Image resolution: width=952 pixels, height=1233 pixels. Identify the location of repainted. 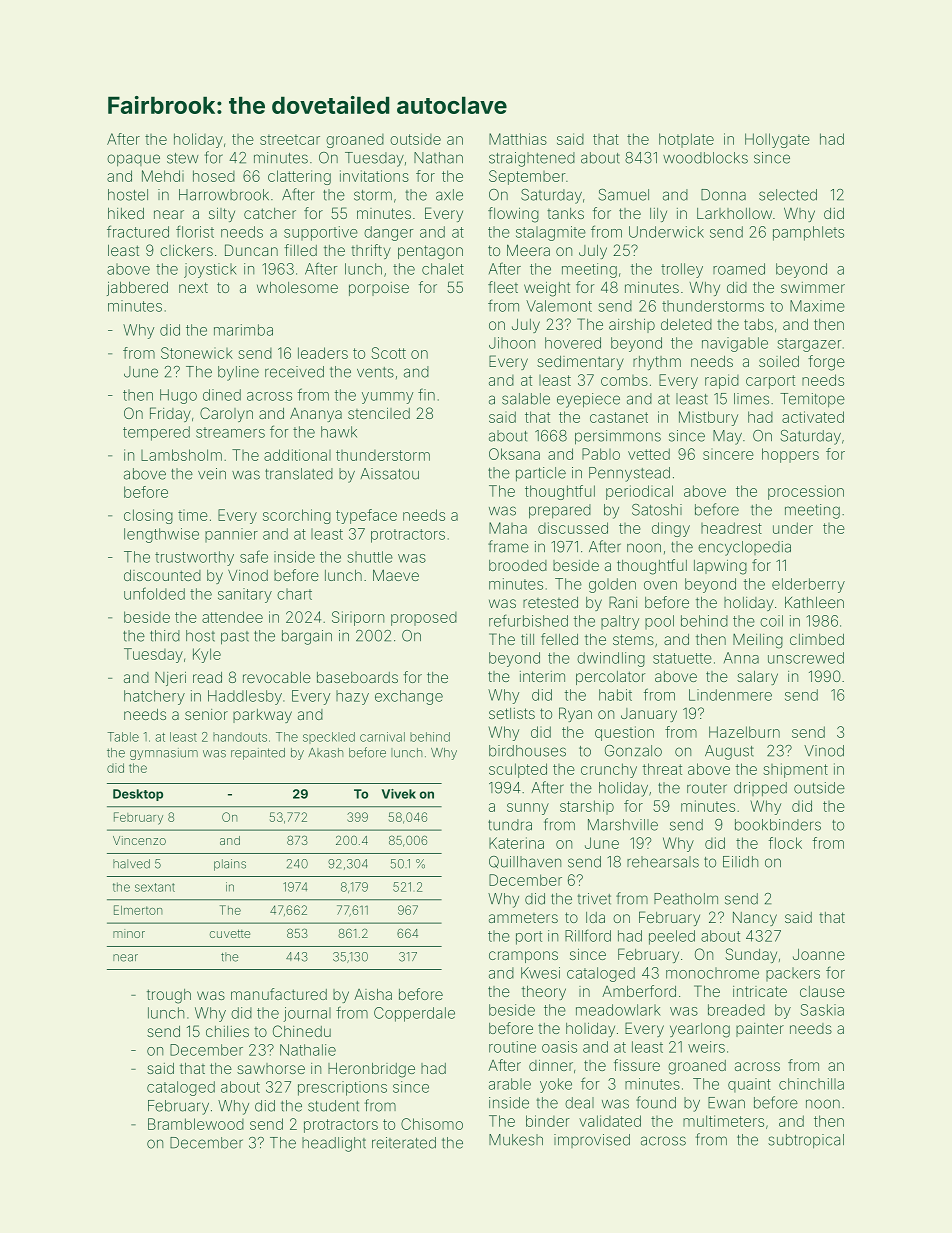
(258, 754).
